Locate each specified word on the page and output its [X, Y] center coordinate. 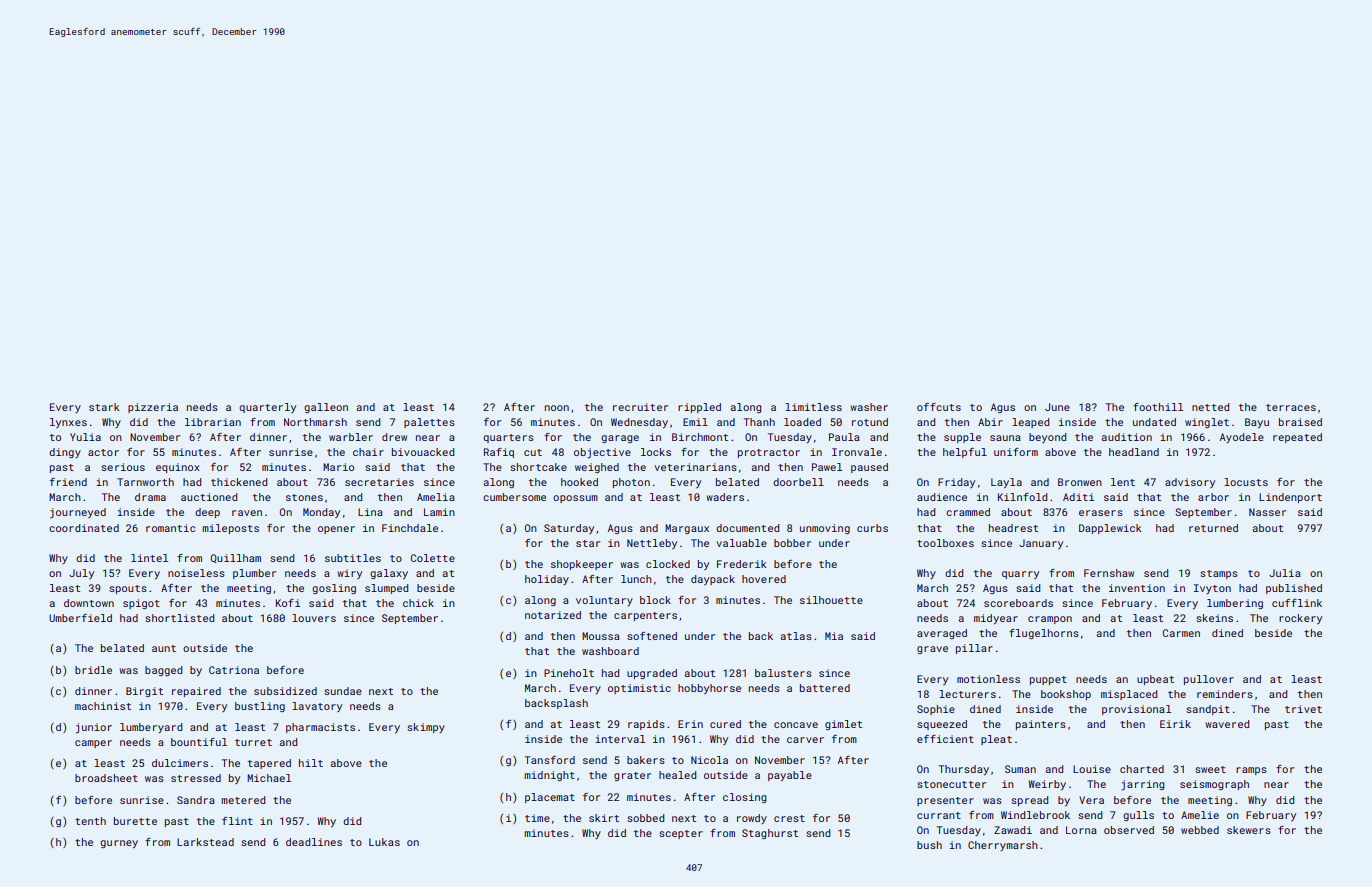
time [537, 818]
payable [790, 776]
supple [962, 438]
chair [368, 452]
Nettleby [652, 544]
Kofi [288, 603]
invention [1137, 588]
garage [620, 439]
